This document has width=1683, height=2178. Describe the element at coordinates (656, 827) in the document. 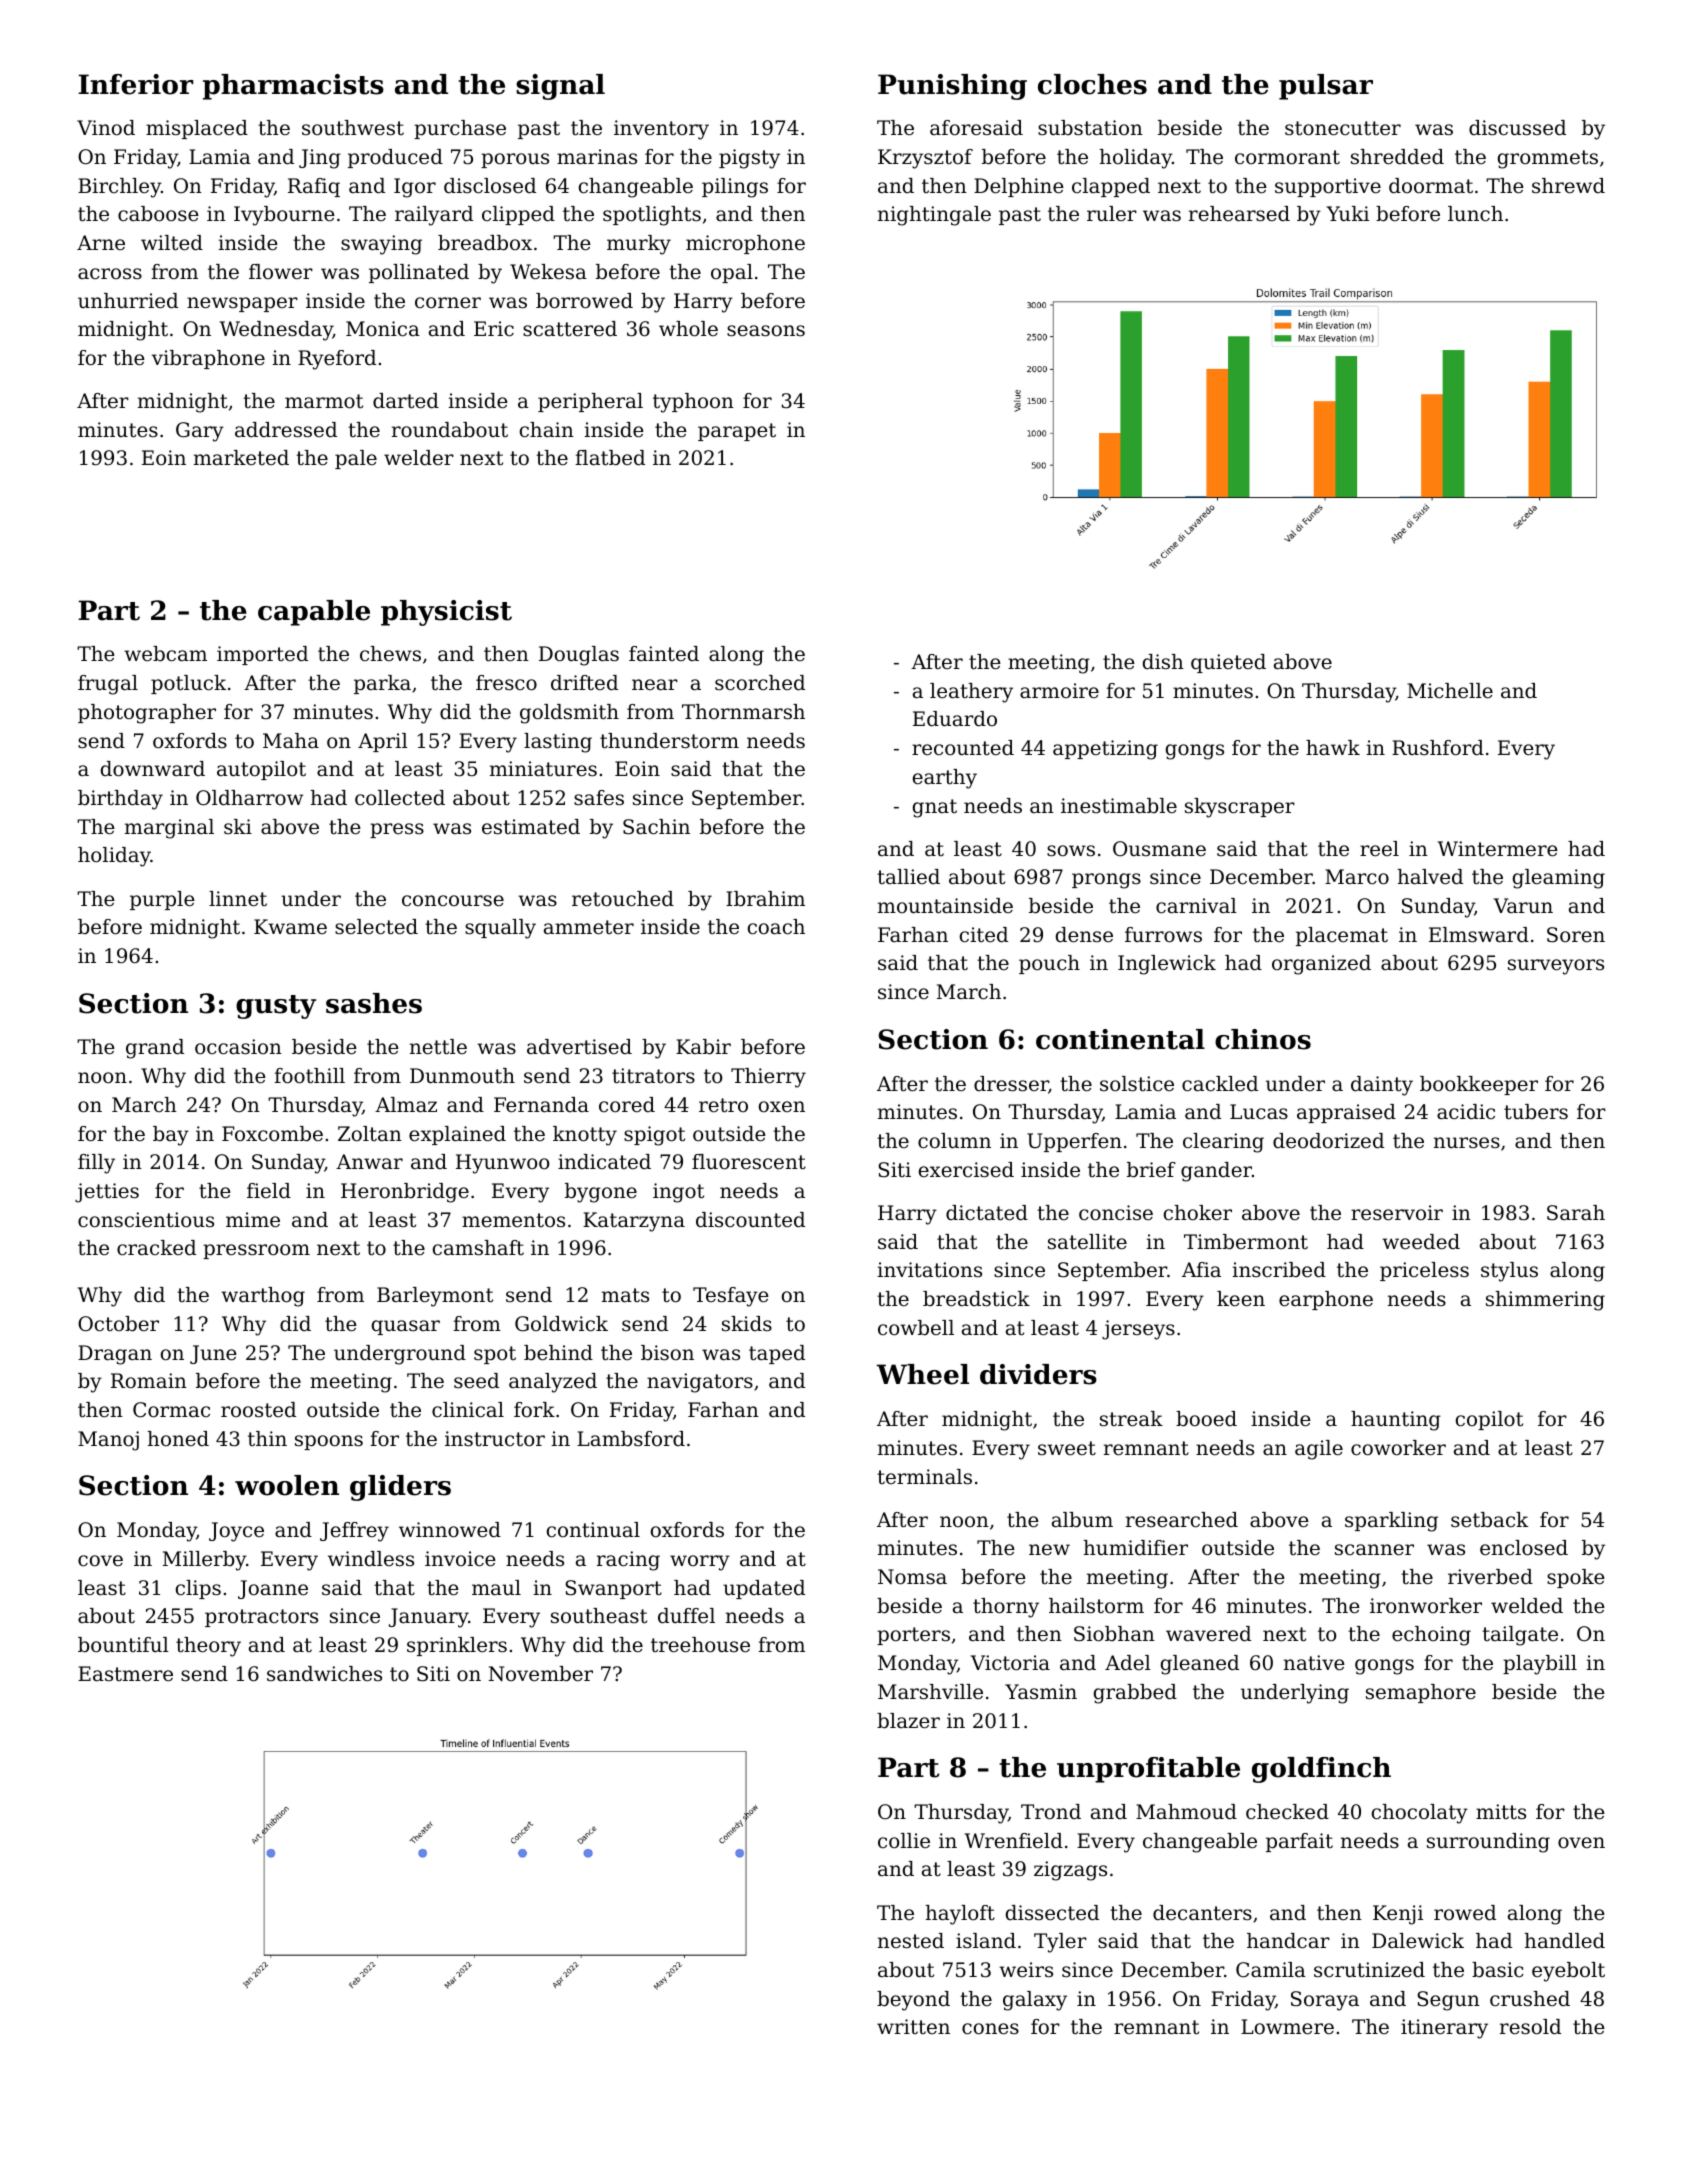

I see `Sachin` at that location.
